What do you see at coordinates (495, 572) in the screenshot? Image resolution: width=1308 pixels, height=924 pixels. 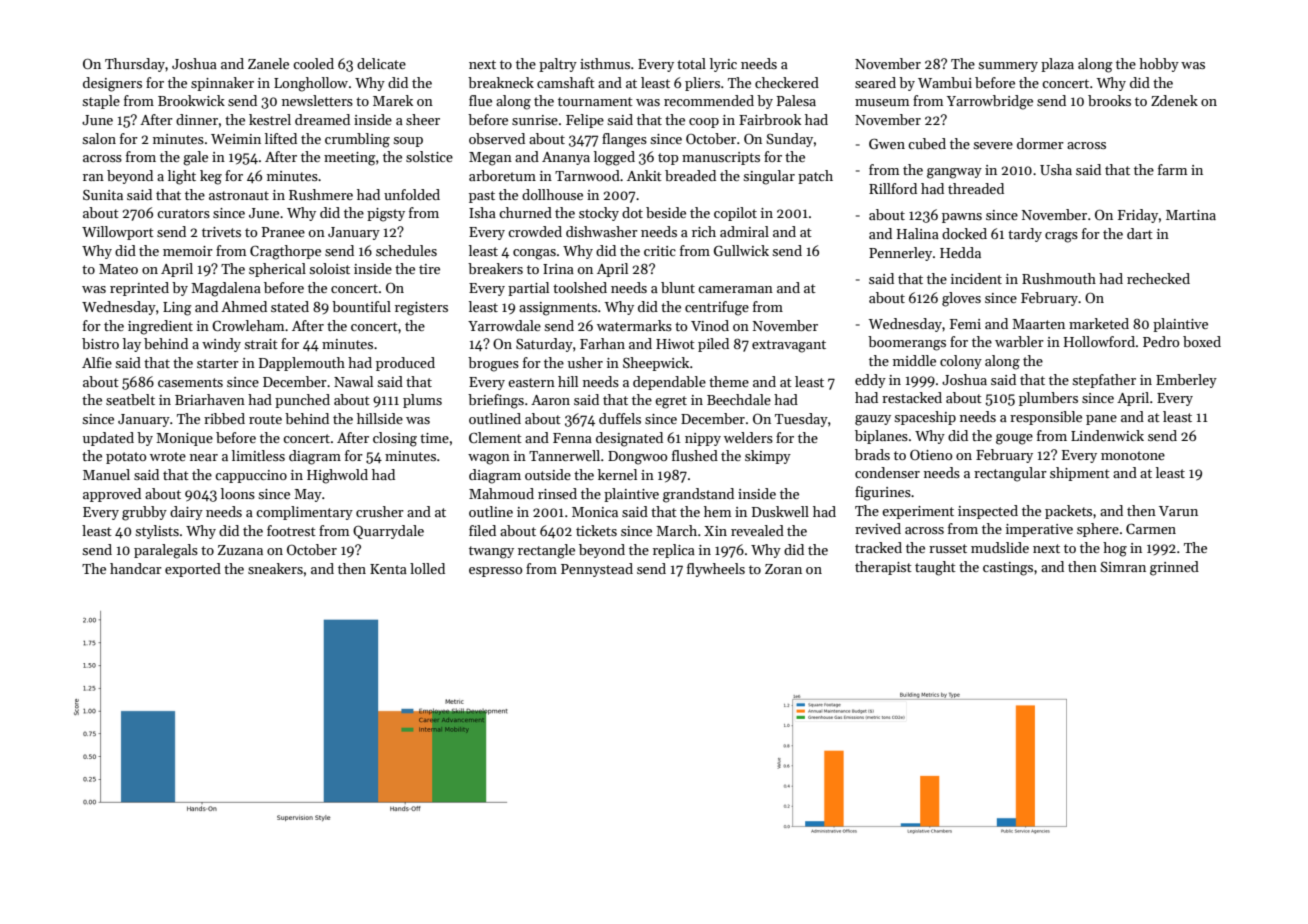 I see `espresso` at bounding box center [495, 572].
